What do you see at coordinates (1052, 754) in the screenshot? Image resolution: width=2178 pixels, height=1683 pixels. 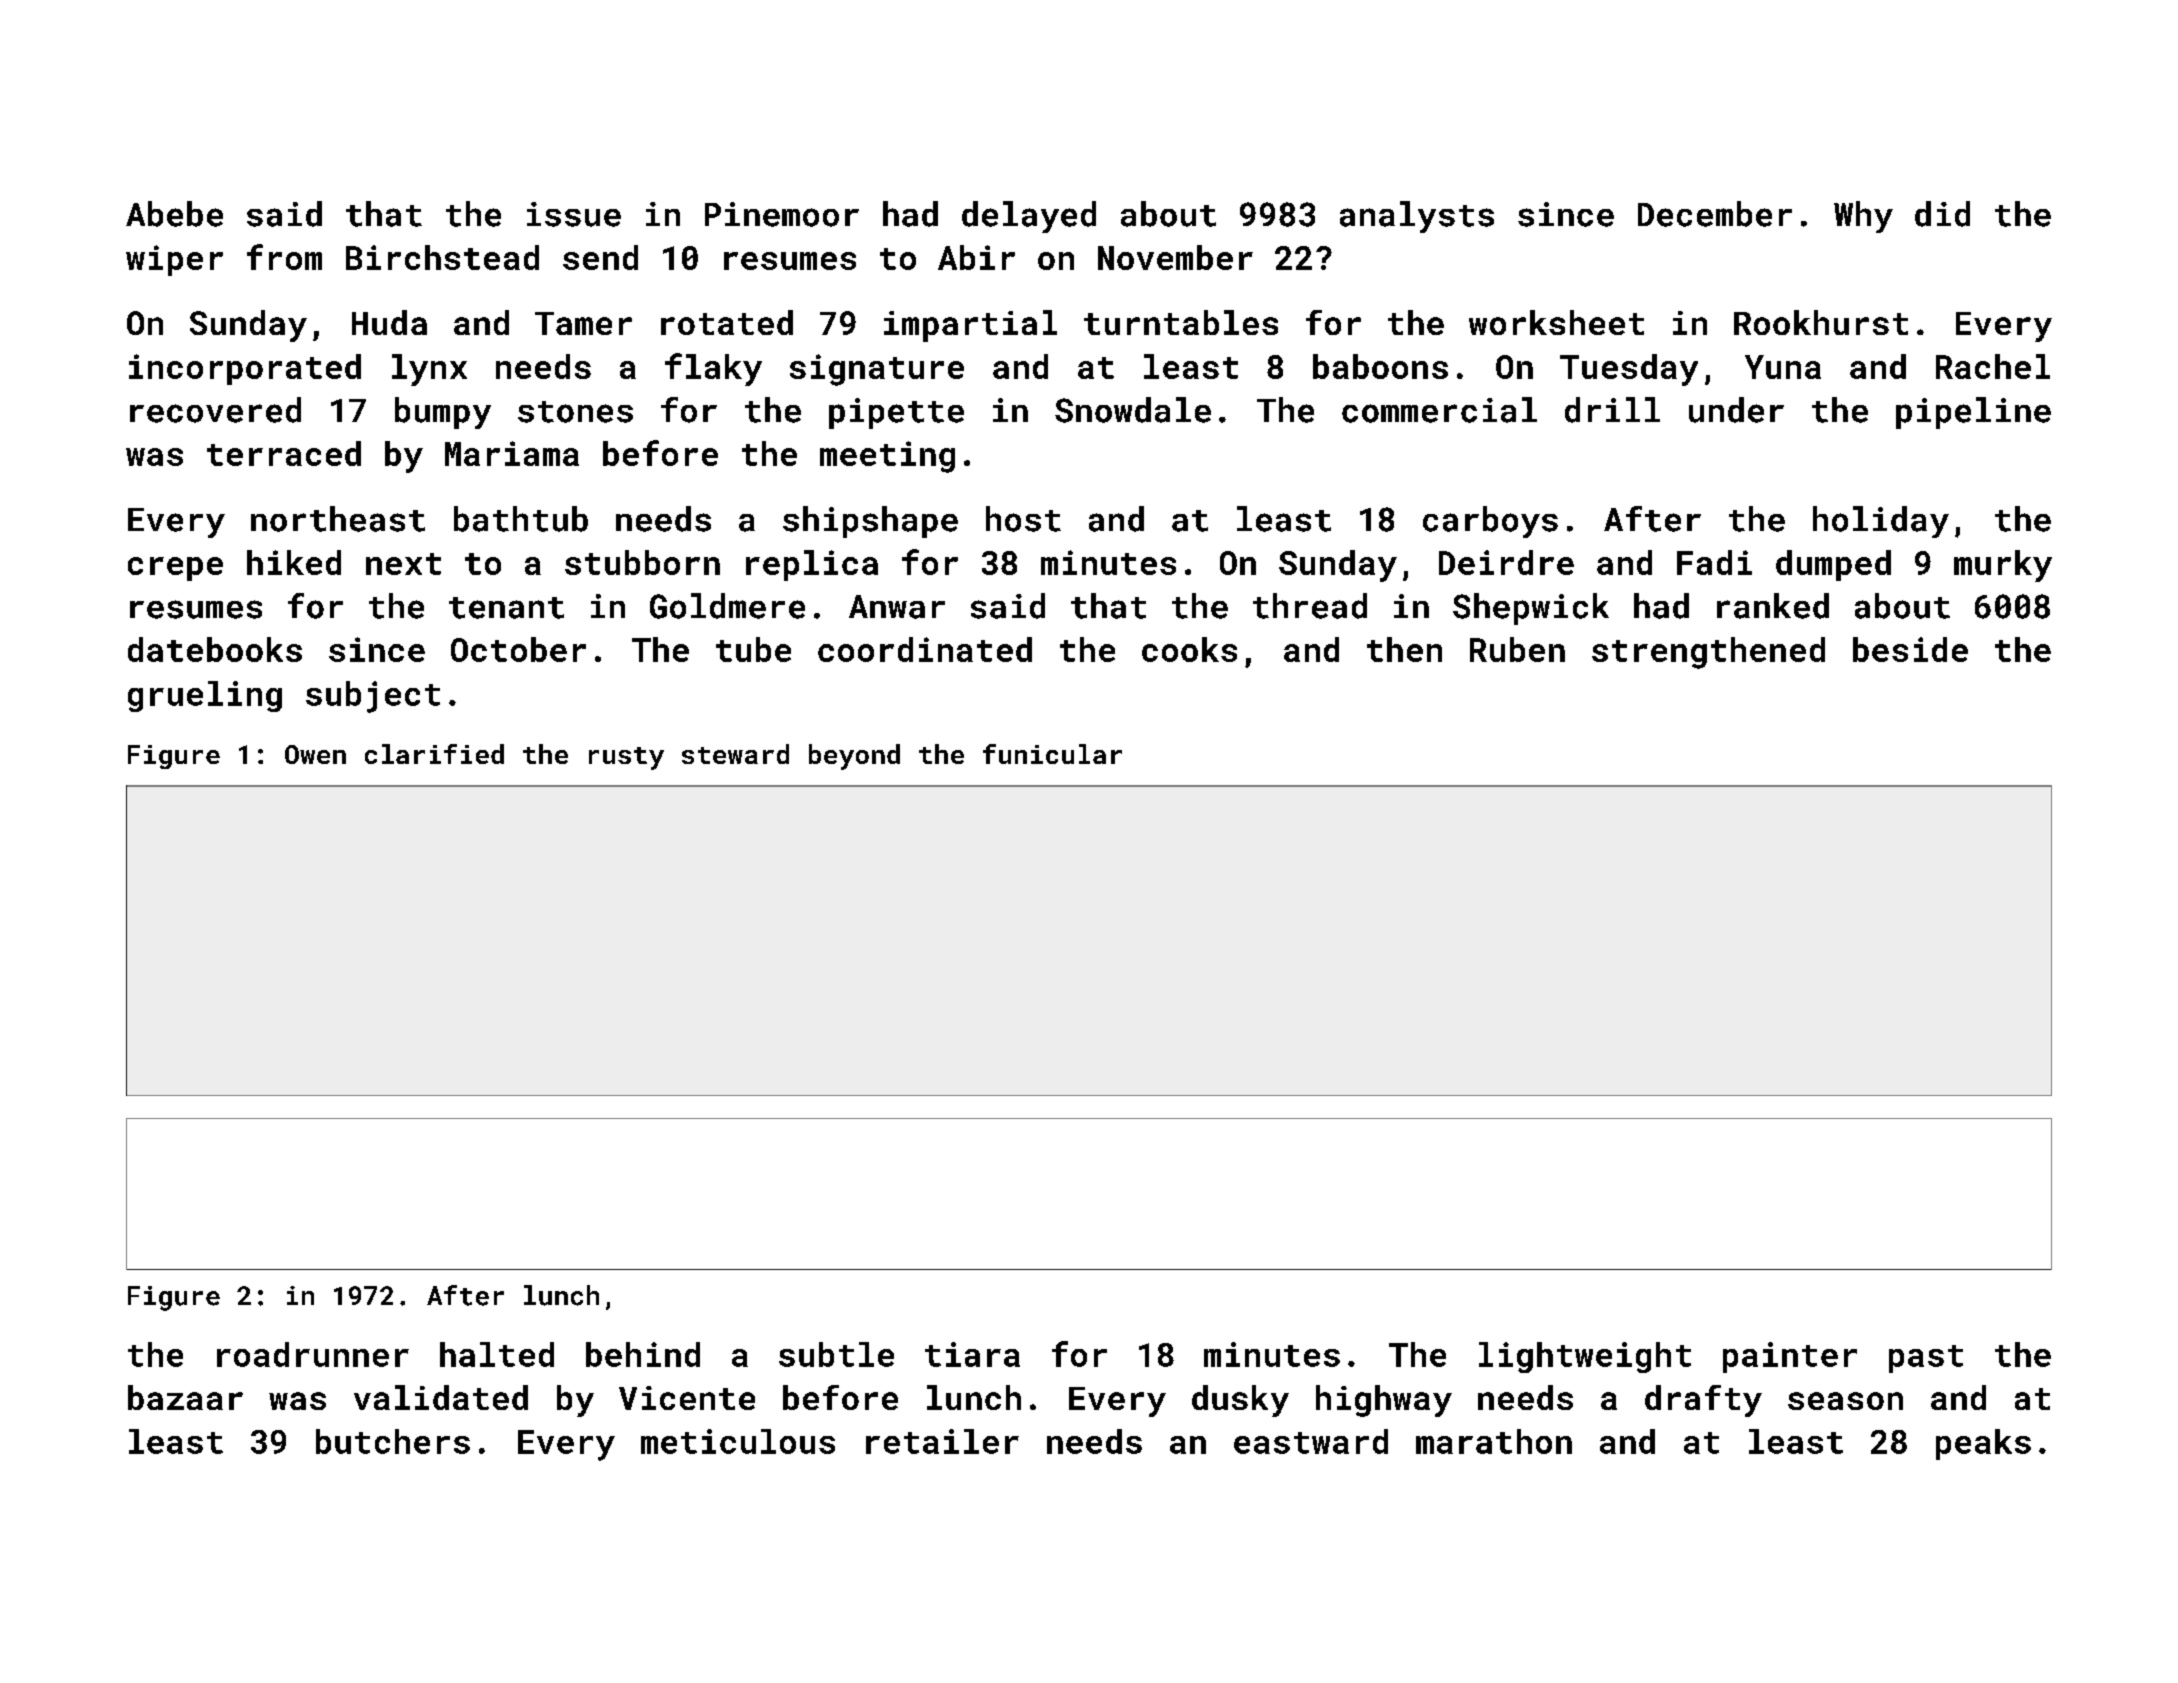 I see `funicular` at bounding box center [1052, 754].
